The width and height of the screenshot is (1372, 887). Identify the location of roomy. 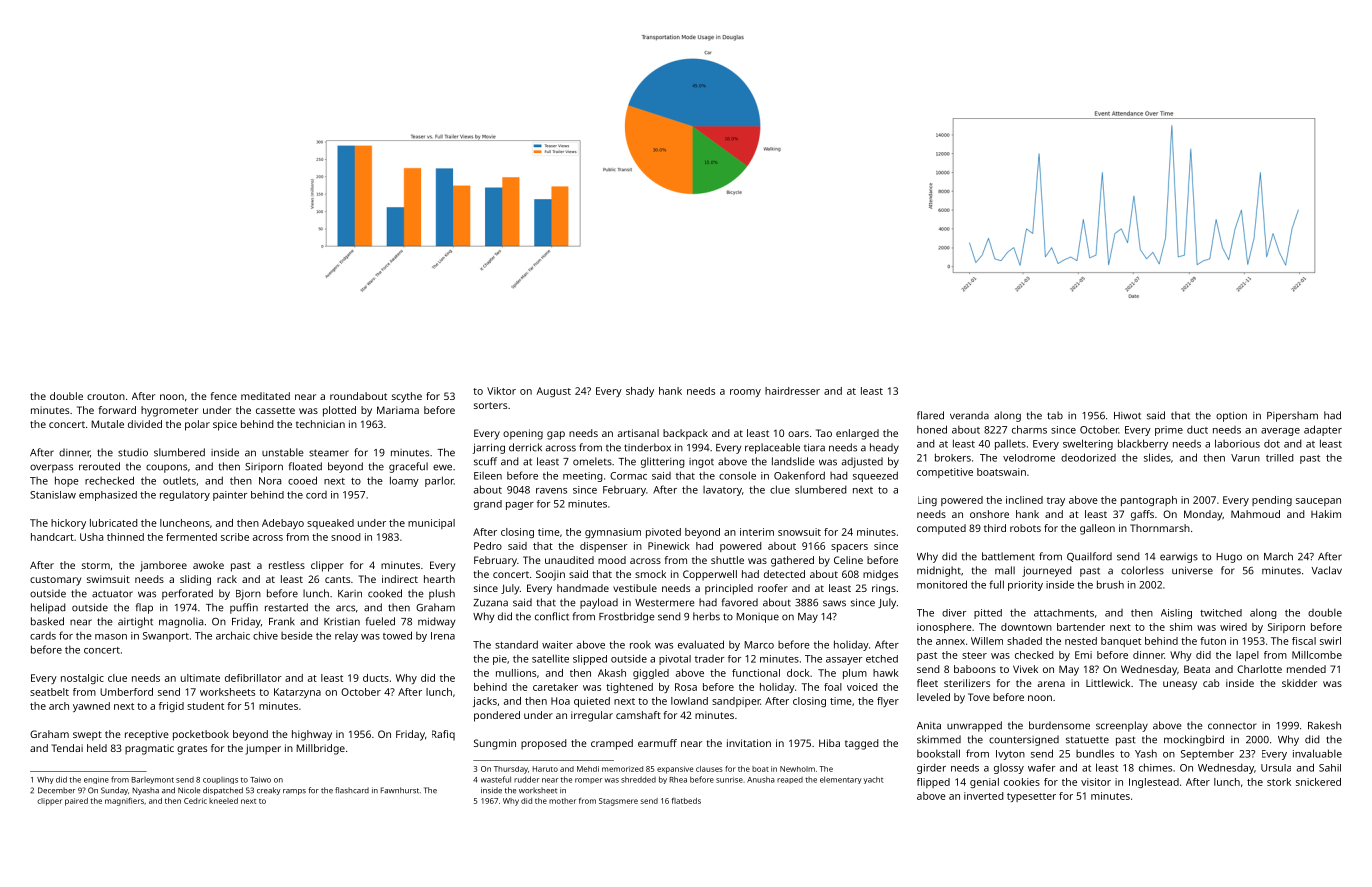
(745, 393).
